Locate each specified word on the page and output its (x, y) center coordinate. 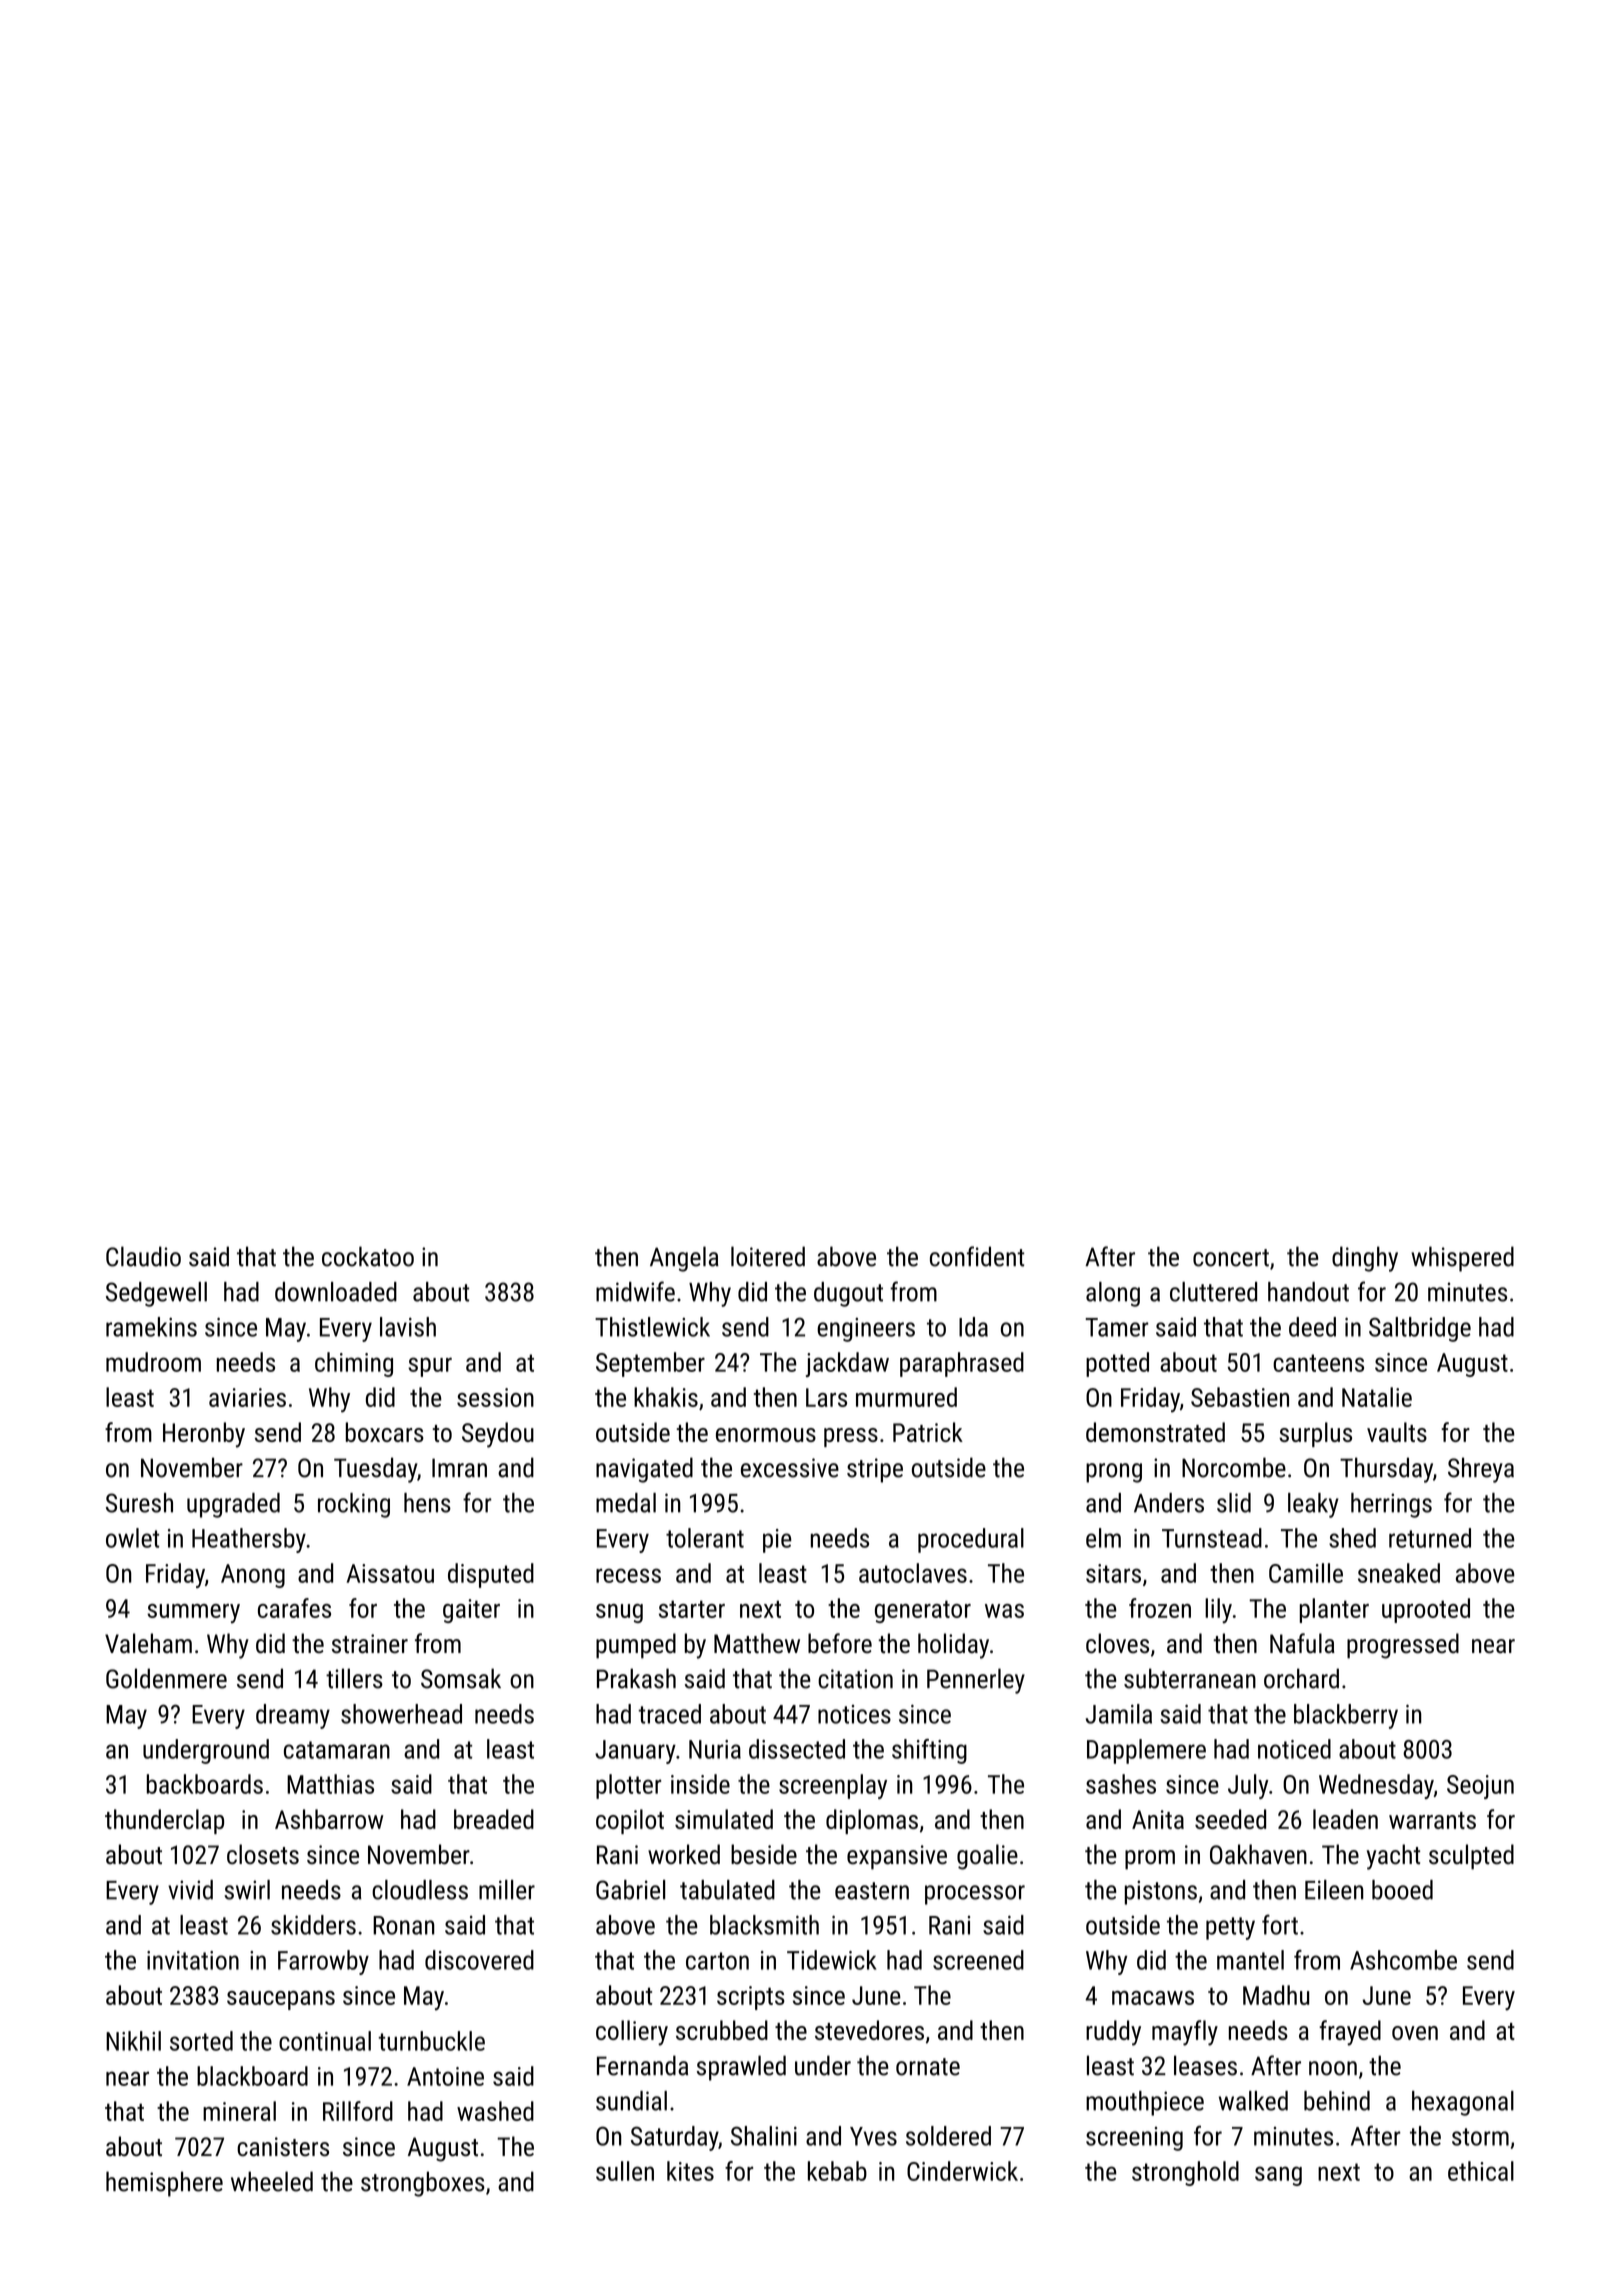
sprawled (741, 2068)
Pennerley (976, 1681)
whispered (1462, 1259)
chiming (354, 1364)
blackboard (252, 2076)
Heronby (204, 1435)
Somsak (461, 1678)
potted (1117, 1364)
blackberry (1346, 1716)
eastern (872, 1891)
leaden (1345, 1819)
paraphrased (962, 1364)
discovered (479, 1960)
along (1113, 1294)
